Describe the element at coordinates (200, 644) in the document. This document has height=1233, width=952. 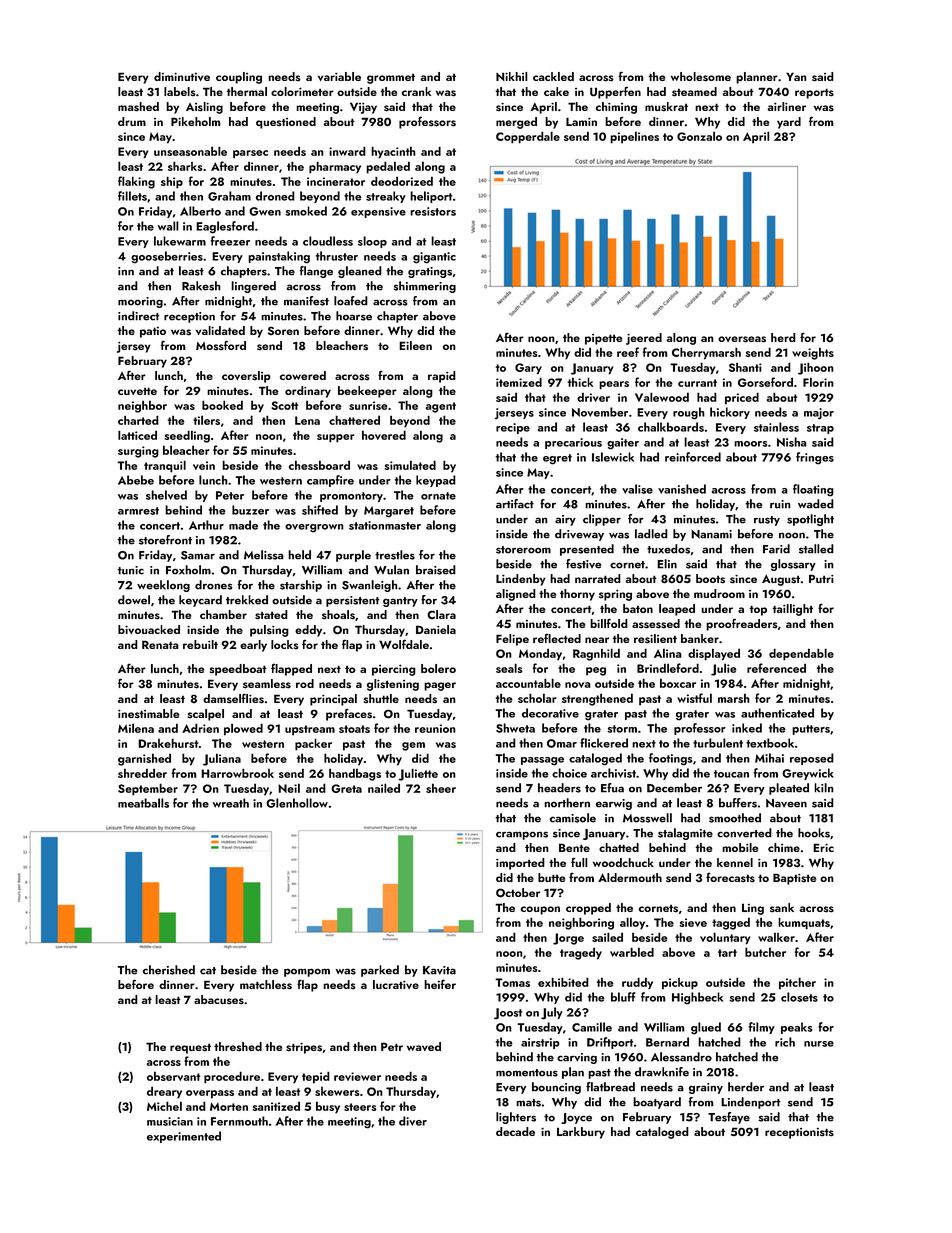
I see `rebuilt` at that location.
